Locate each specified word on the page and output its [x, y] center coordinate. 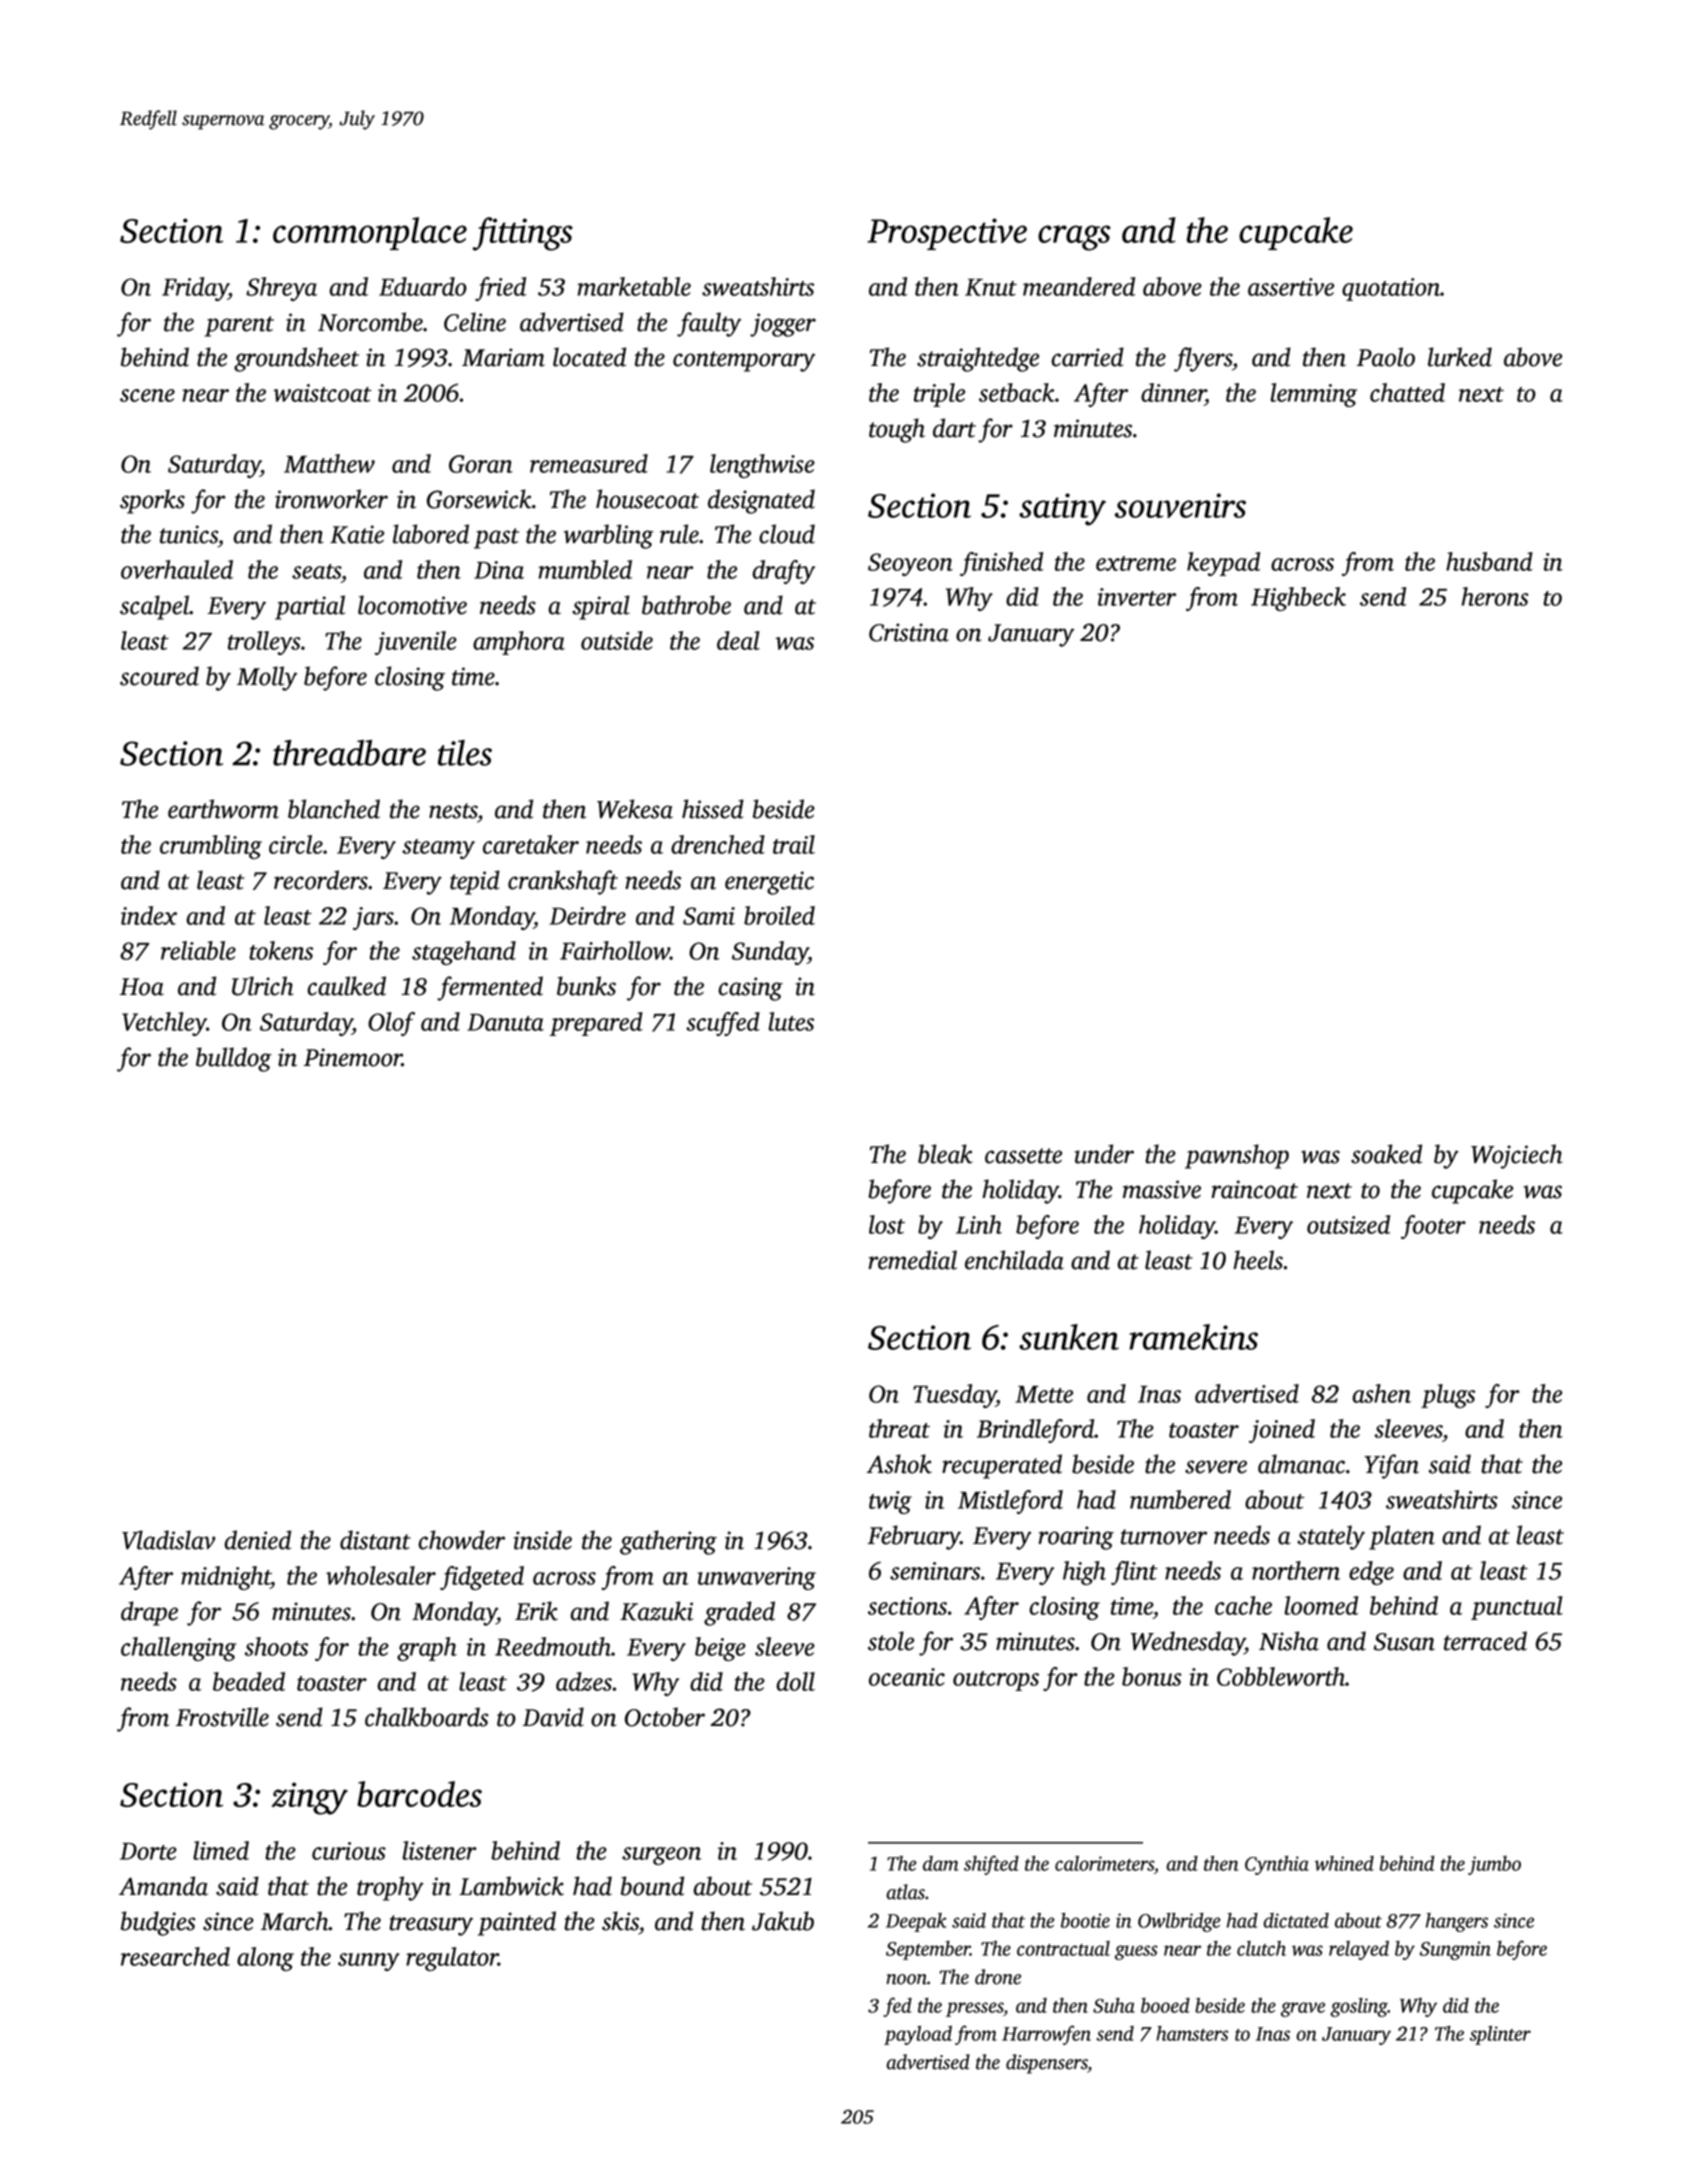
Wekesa [635, 809]
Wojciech [1516, 1156]
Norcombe [370, 322]
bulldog [234, 1059]
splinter [1500, 2035]
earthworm [223, 809]
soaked [1386, 1154]
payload [918, 2035]
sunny [369, 1962]
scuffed [723, 1024]
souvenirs [1180, 505]
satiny [1062, 509]
